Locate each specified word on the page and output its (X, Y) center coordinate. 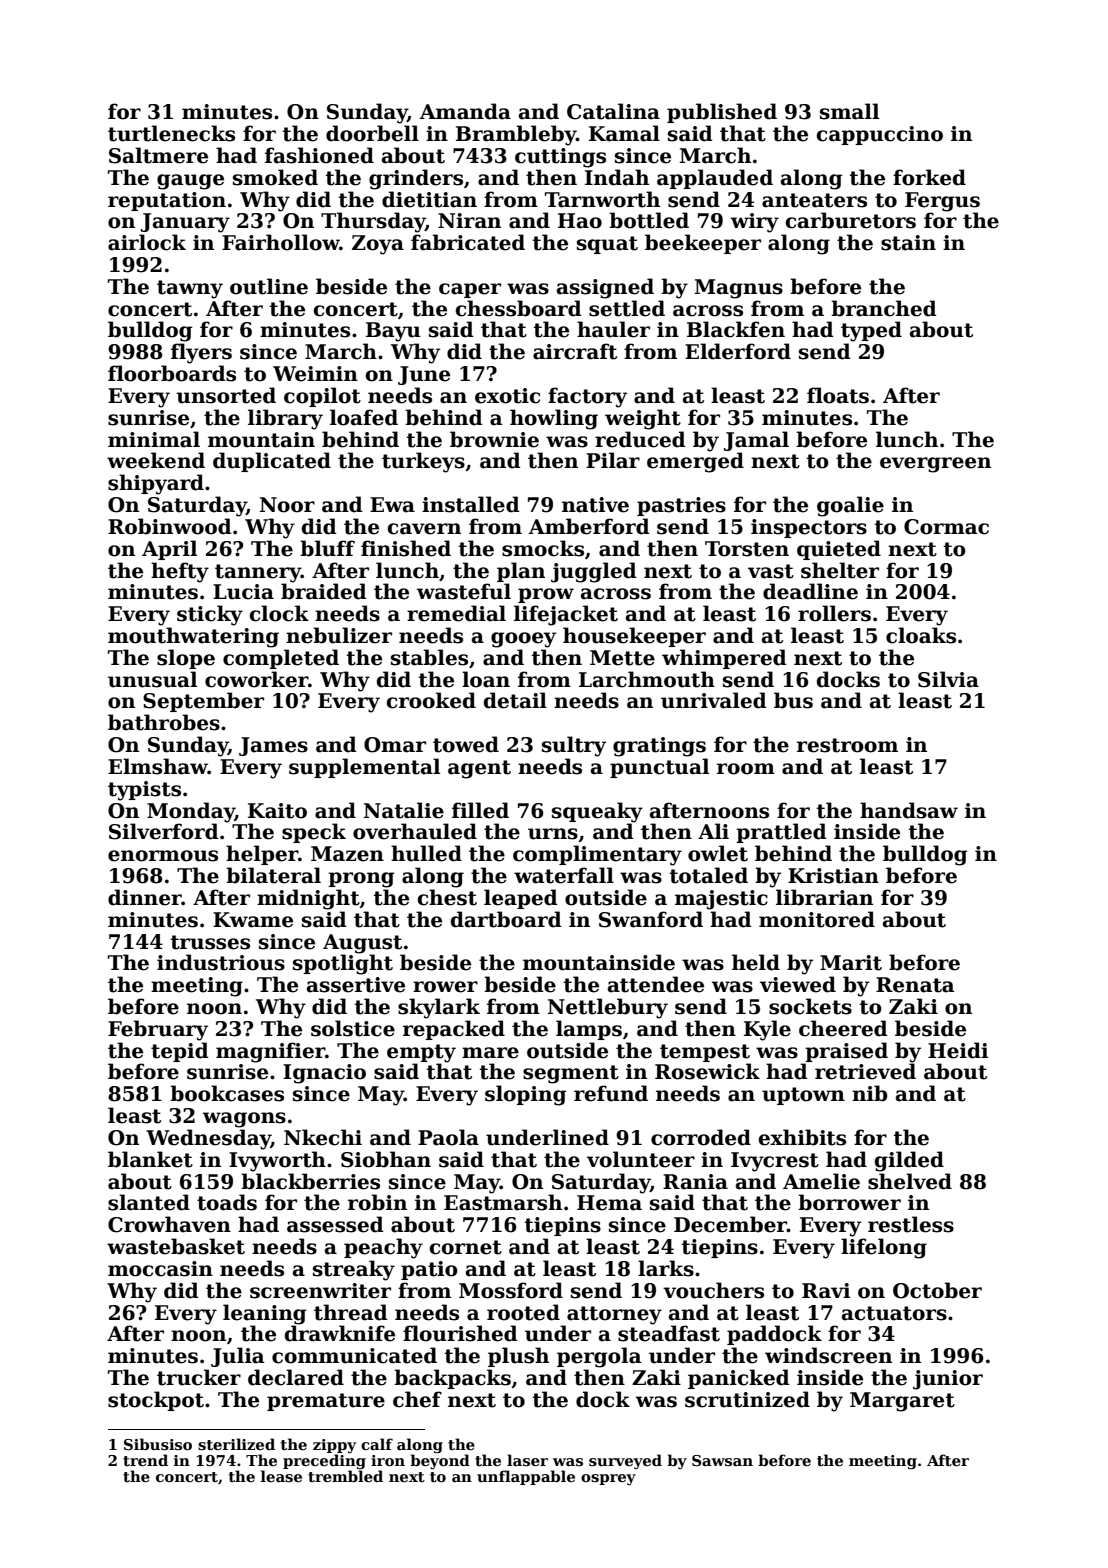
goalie (850, 506)
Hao (580, 221)
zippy (334, 1446)
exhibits (802, 1137)
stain (908, 243)
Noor (287, 505)
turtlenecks (171, 133)
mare (490, 1053)
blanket (150, 1159)
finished (406, 548)
